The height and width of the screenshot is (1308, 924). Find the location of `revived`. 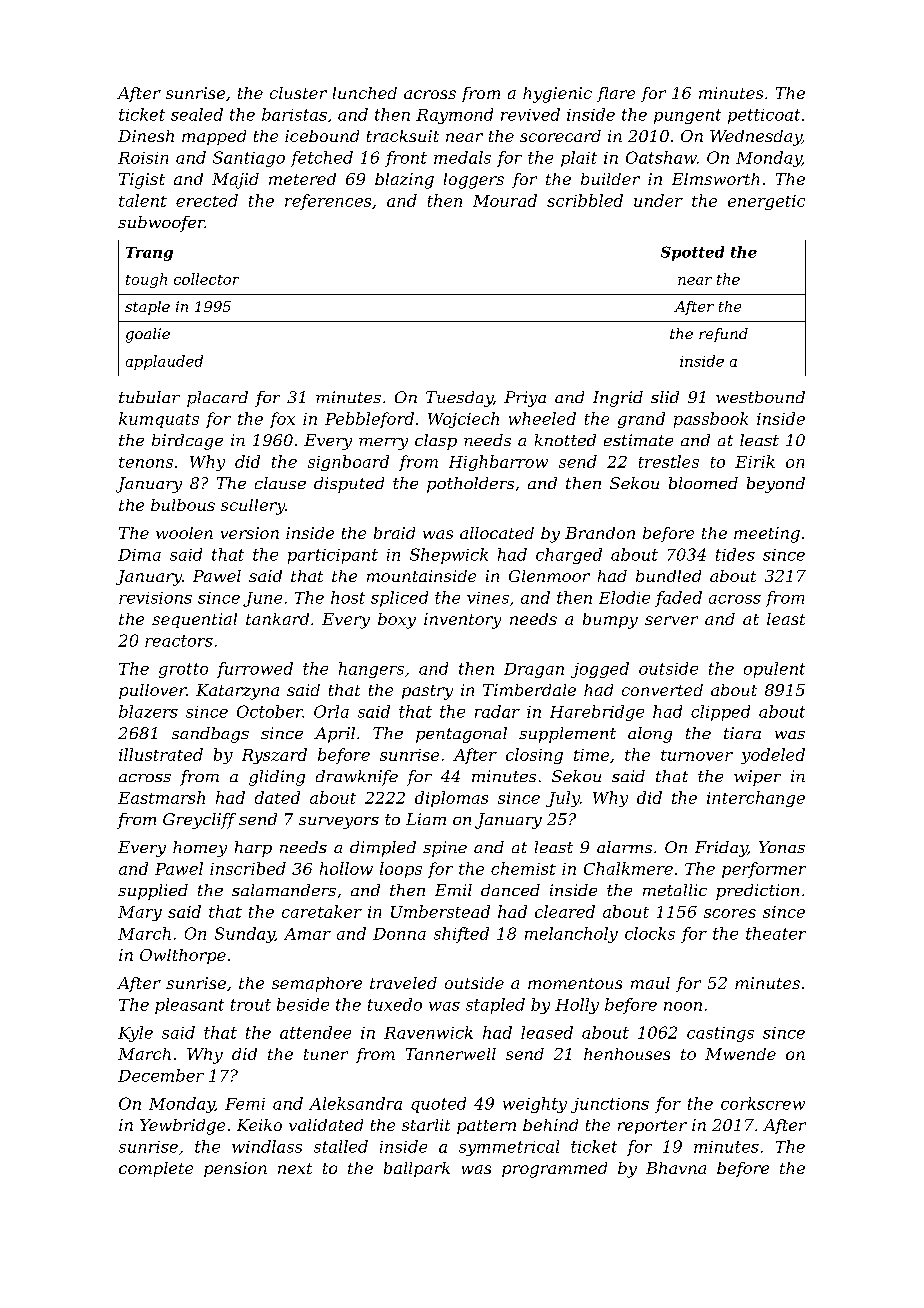

revived is located at coordinates (530, 114).
